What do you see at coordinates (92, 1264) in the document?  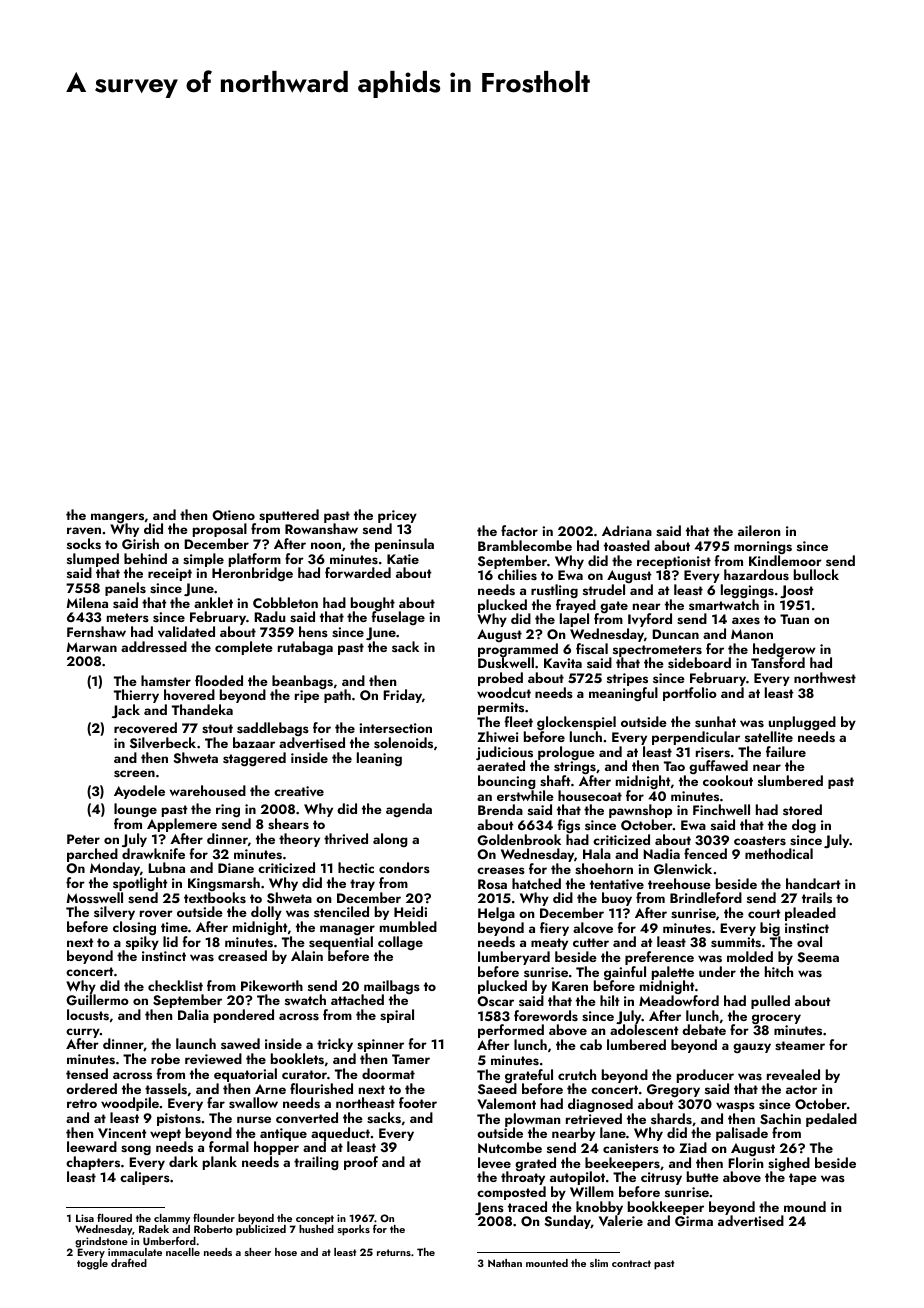 I see `toggle` at bounding box center [92, 1264].
